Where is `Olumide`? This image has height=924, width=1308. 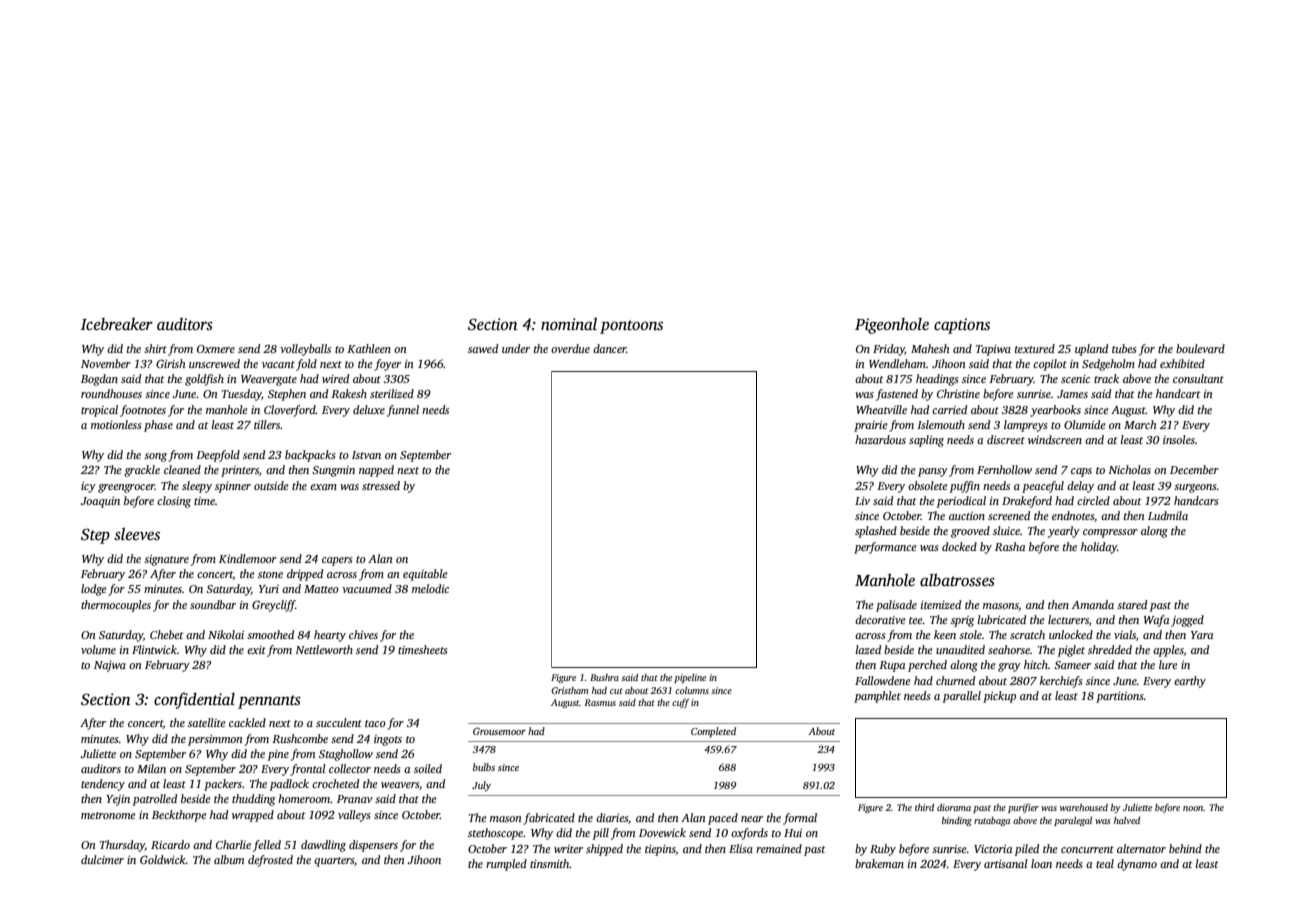 Olumide is located at coordinates (1085, 424).
